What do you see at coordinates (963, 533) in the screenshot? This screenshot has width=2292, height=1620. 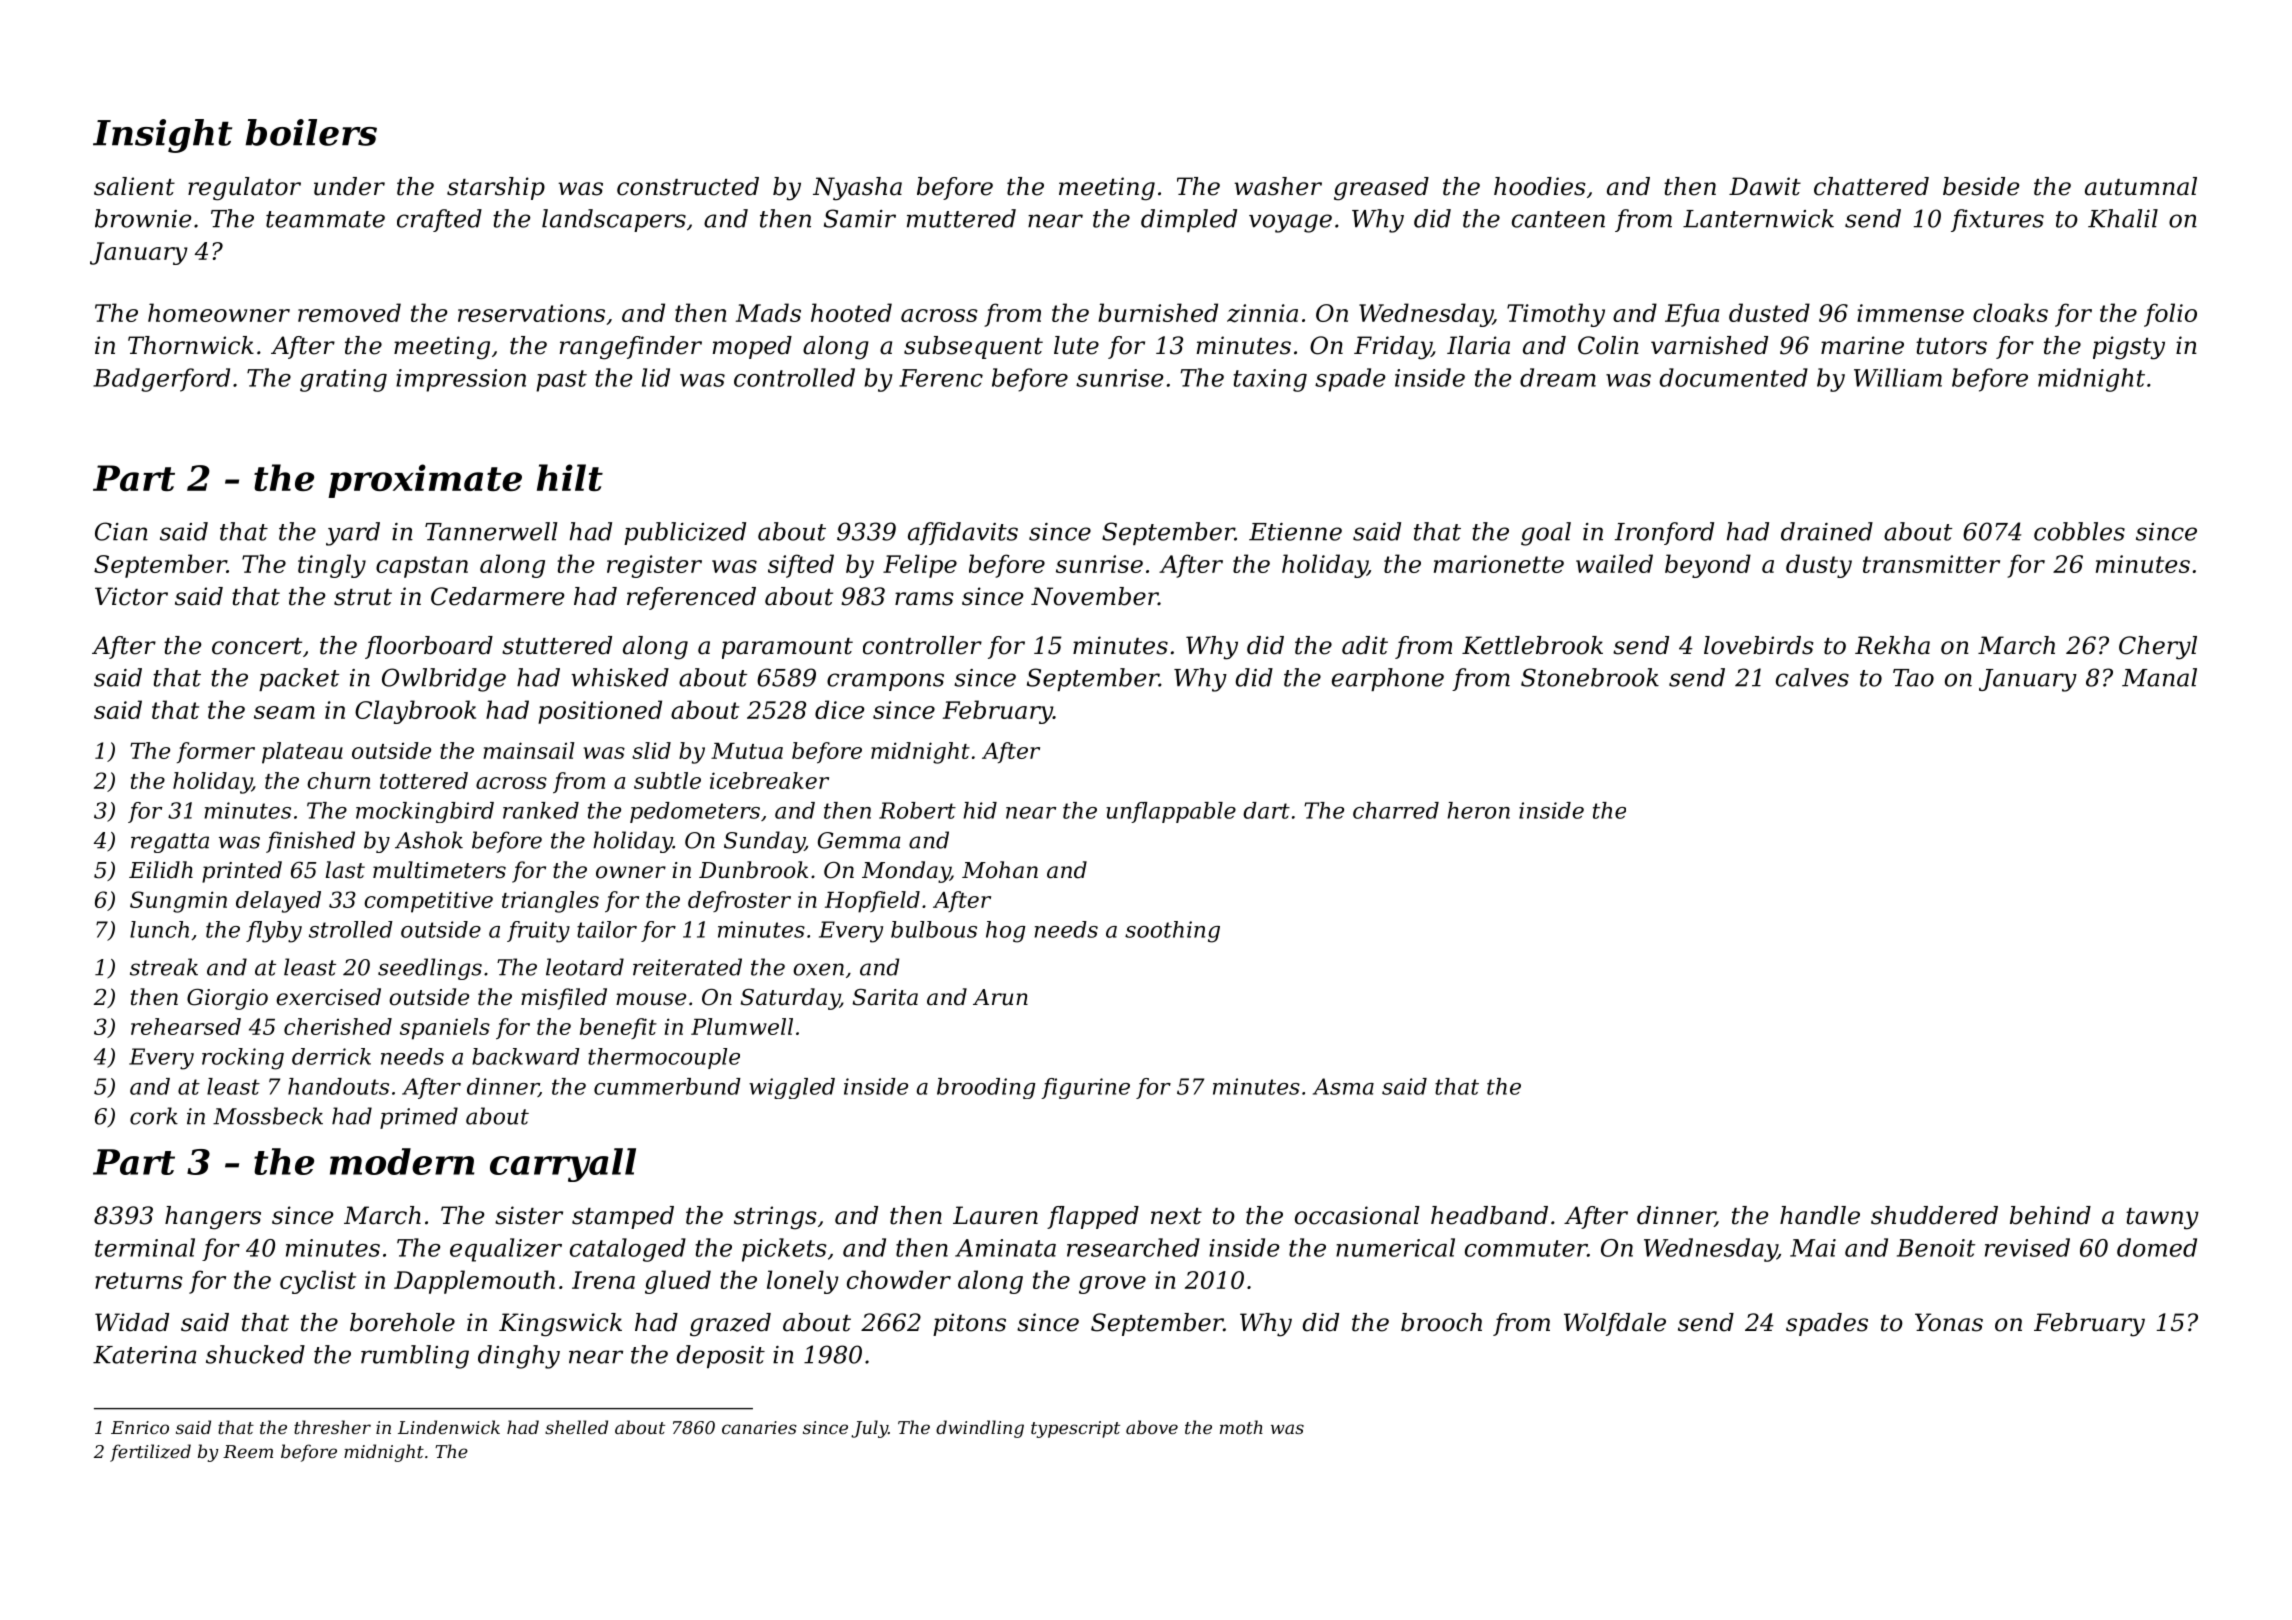 I see `affidavits` at bounding box center [963, 533].
